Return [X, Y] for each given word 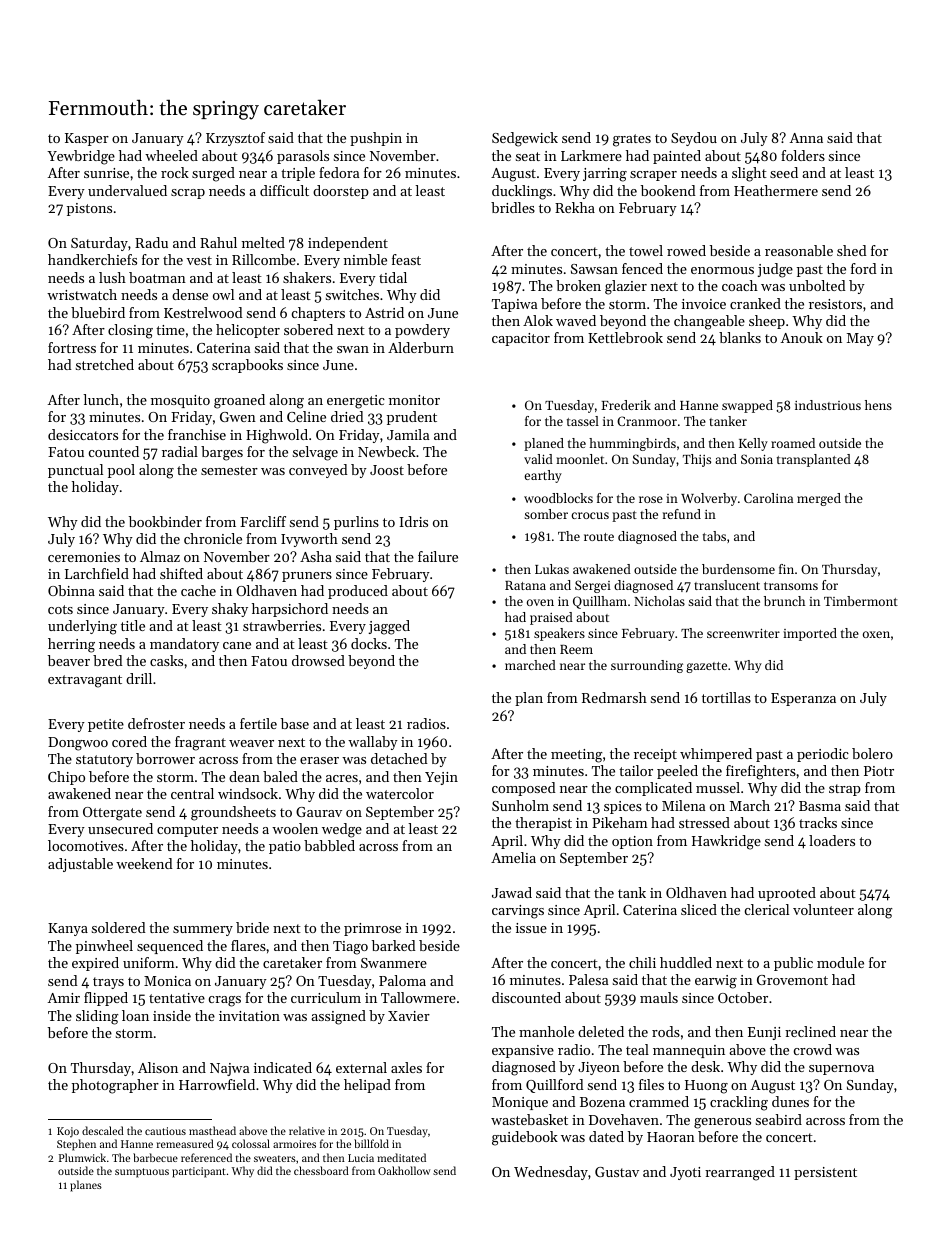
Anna [806, 138]
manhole [546, 1031]
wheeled [171, 155]
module [840, 962]
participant [199, 1172]
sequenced [170, 947]
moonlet [580, 459]
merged [819, 499]
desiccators [83, 434]
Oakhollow [404, 1170]
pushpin [376, 139]
